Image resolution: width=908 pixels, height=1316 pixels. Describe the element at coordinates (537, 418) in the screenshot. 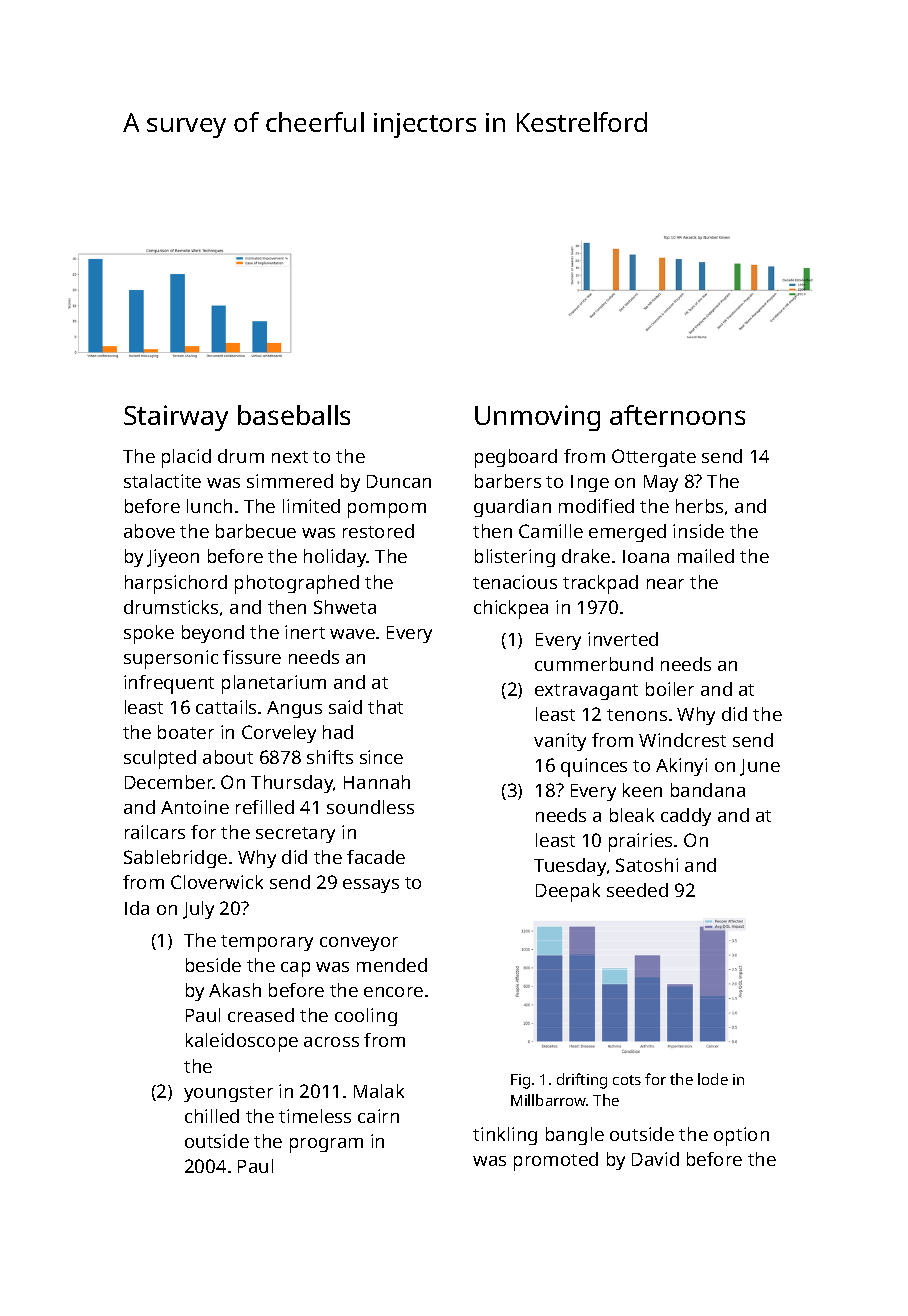

I see `Unmoving` at that location.
